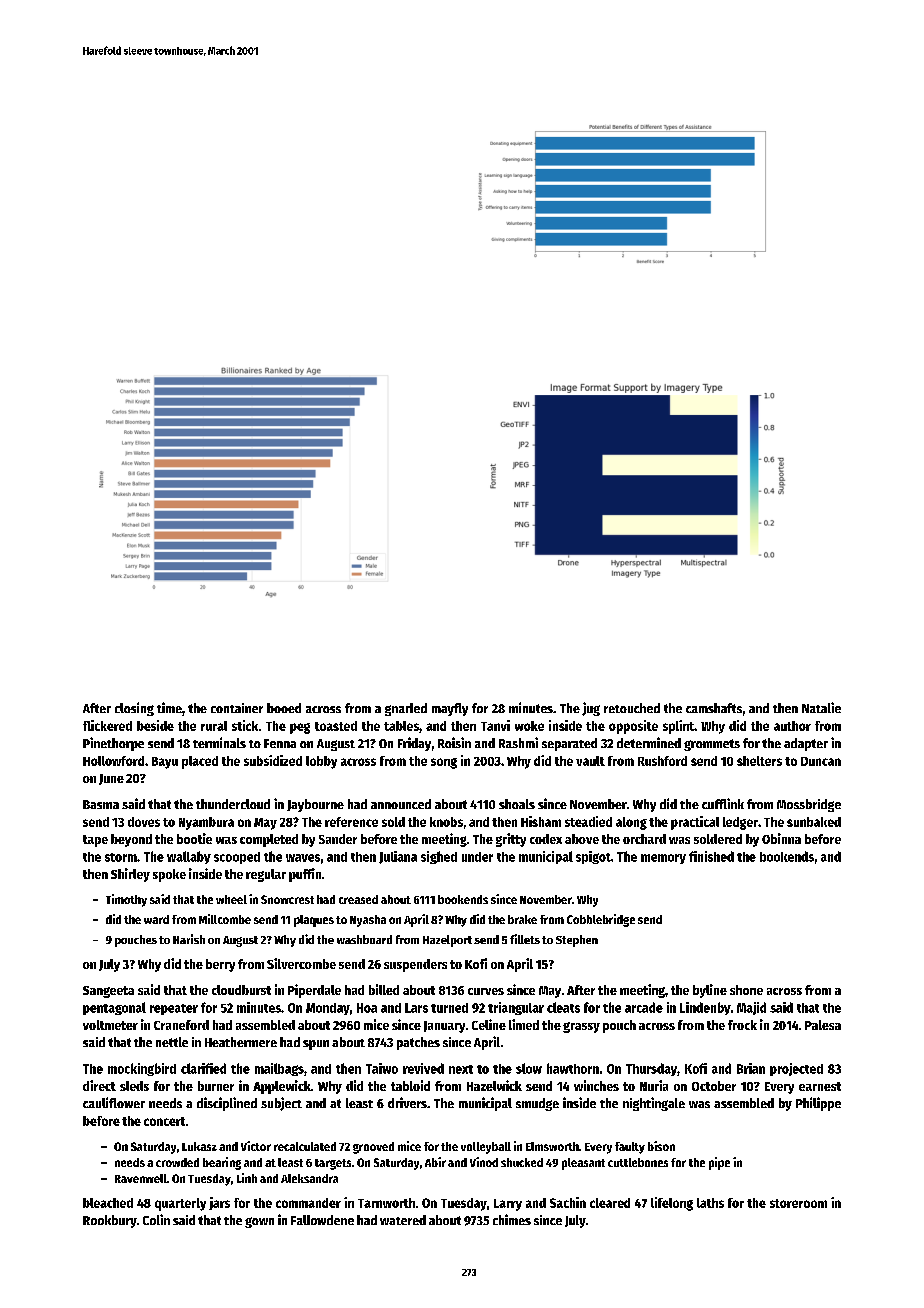 The width and height of the page is (924, 1308). I want to click on practical, so click(695, 823).
